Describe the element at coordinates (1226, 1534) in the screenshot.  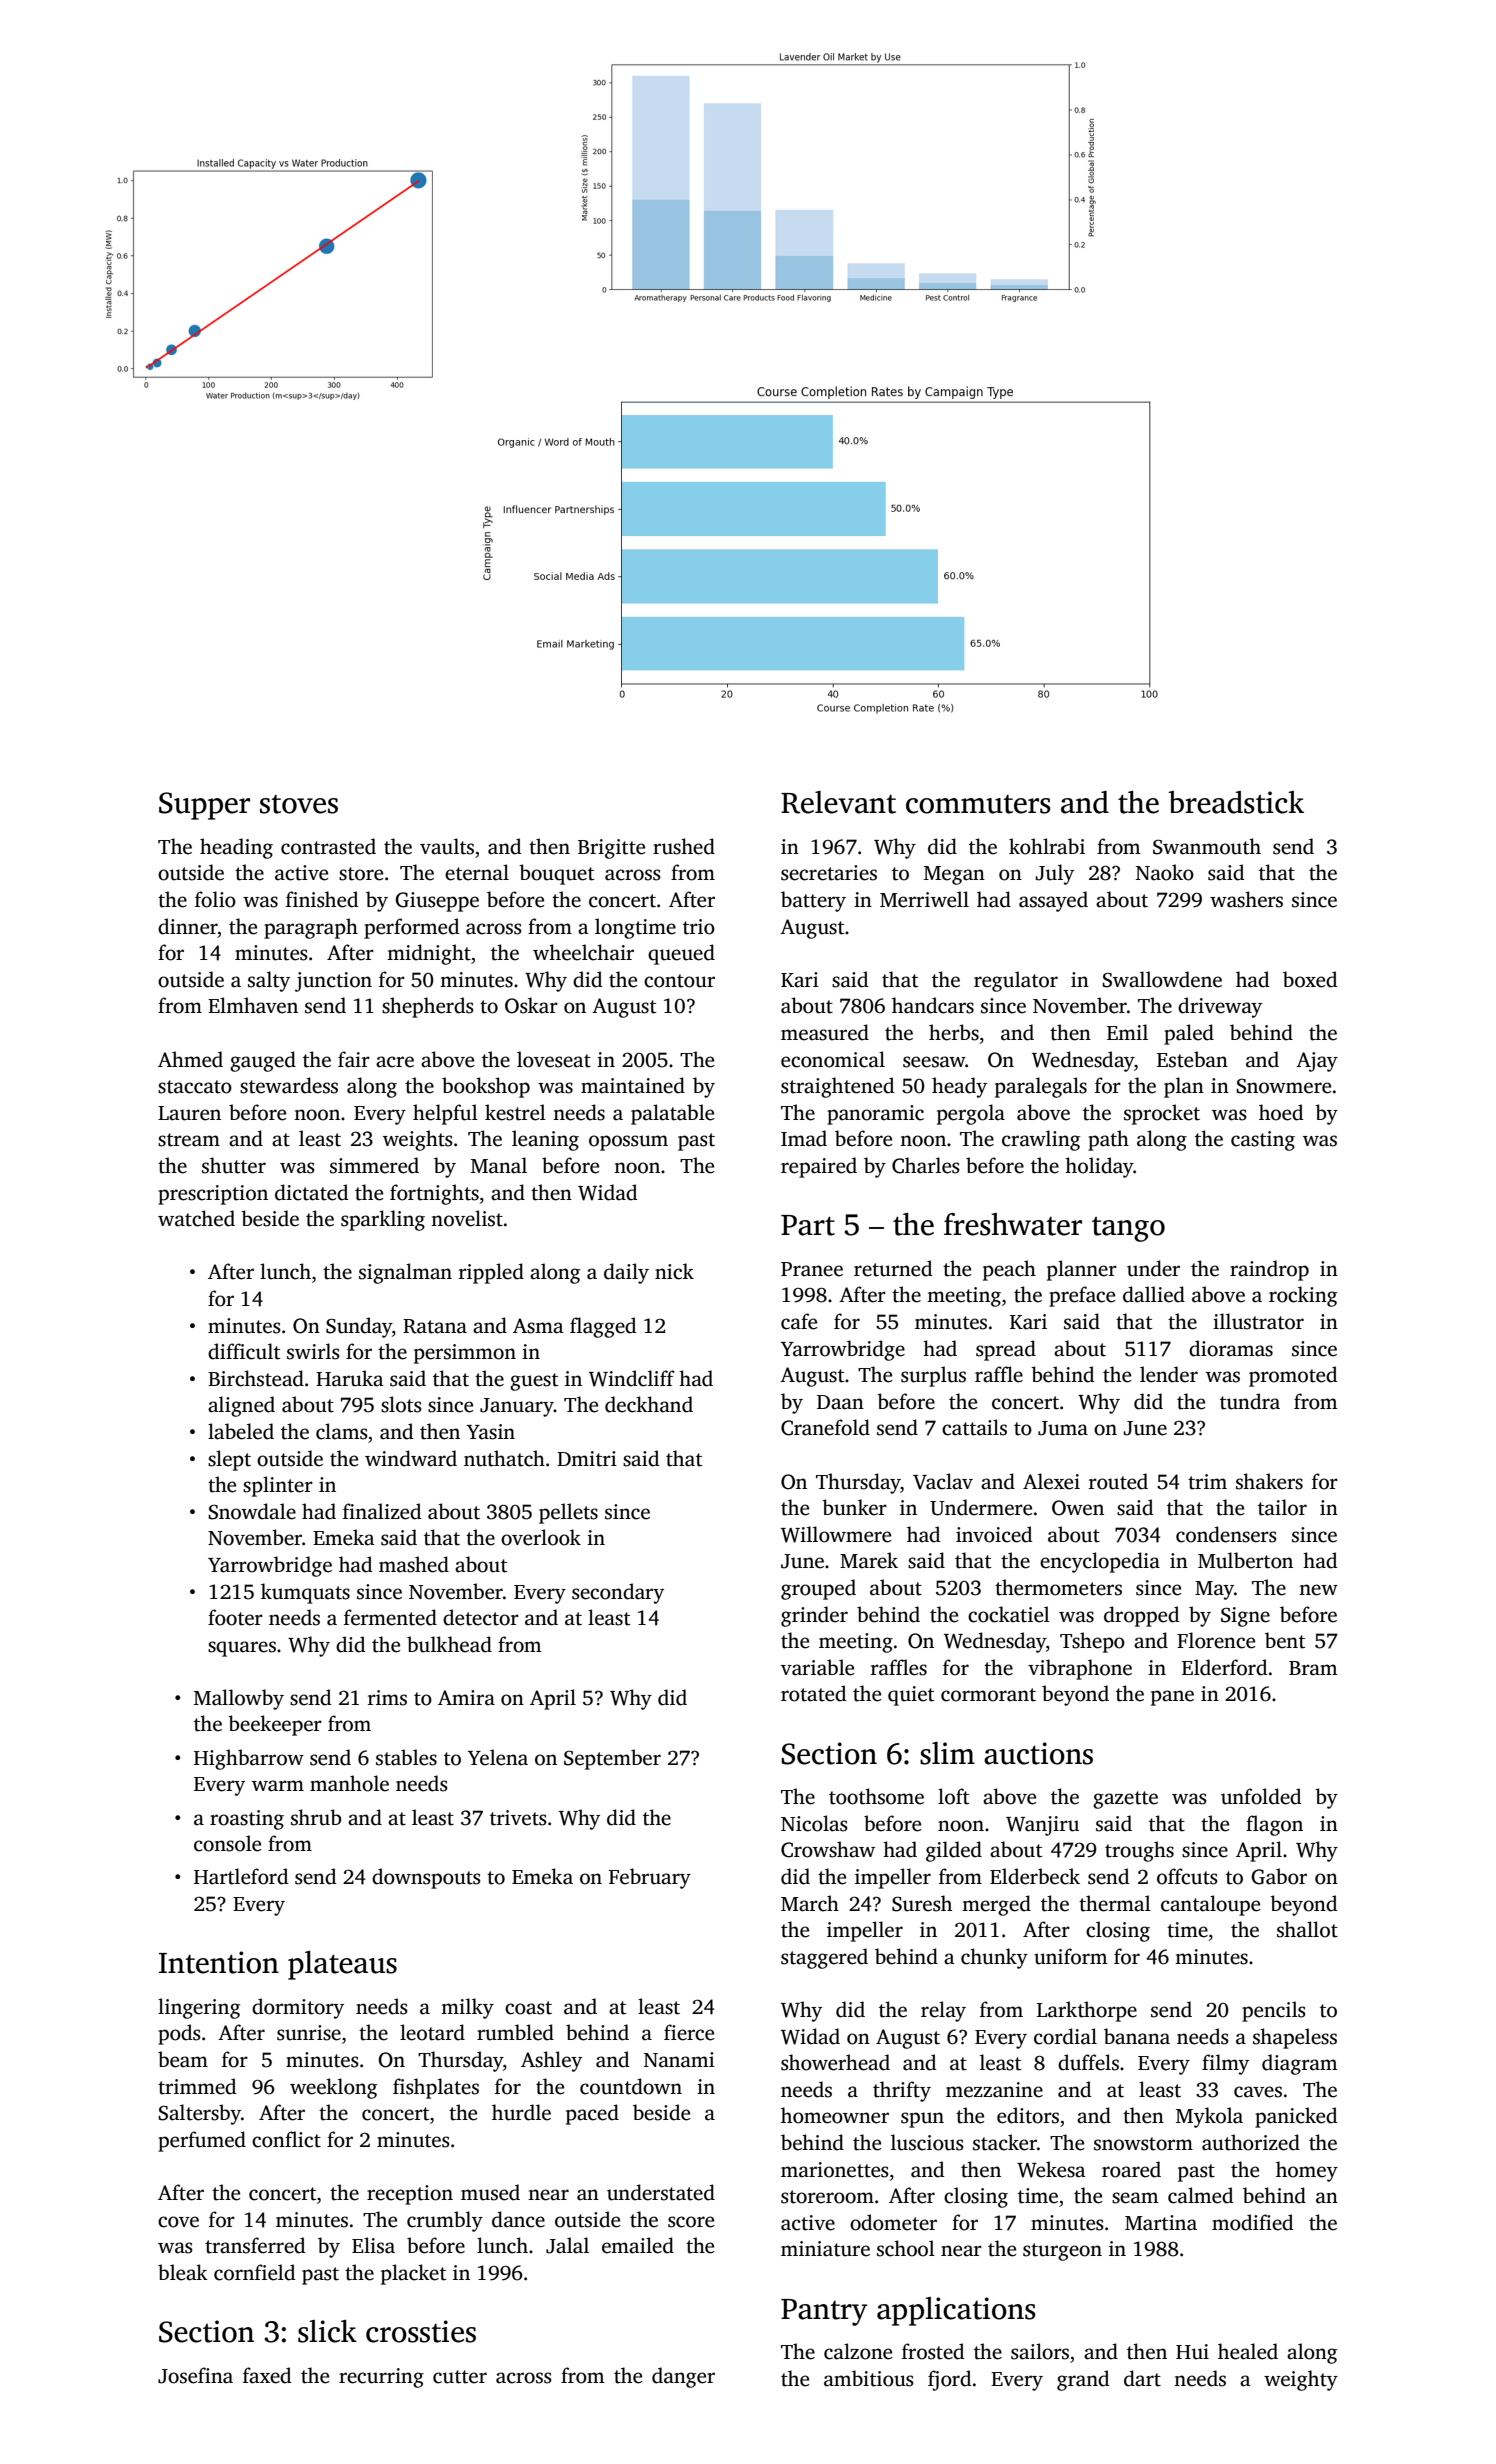
I see `condensers` at that location.
